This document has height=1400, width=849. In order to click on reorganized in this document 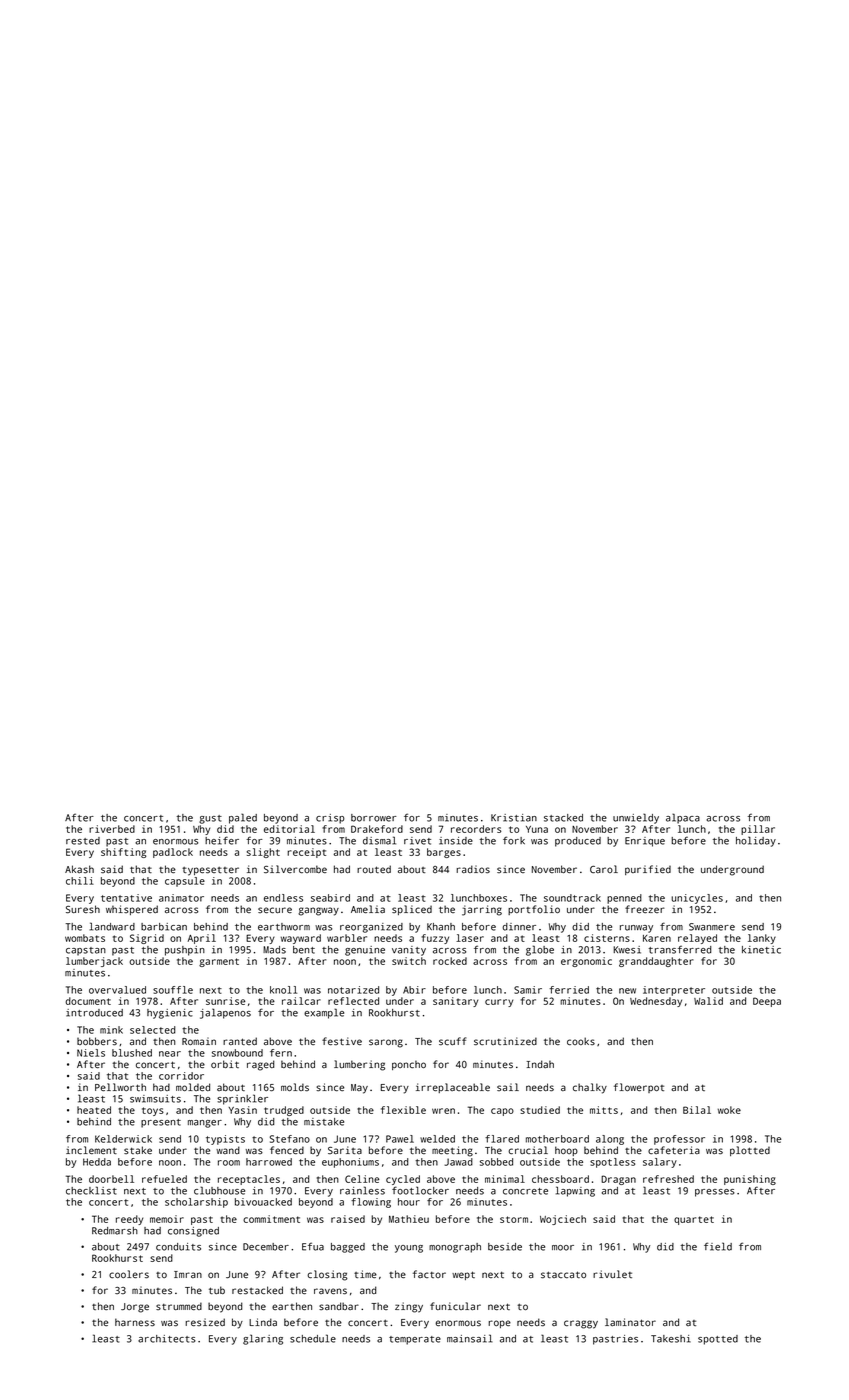, I will do `click(371, 928)`.
